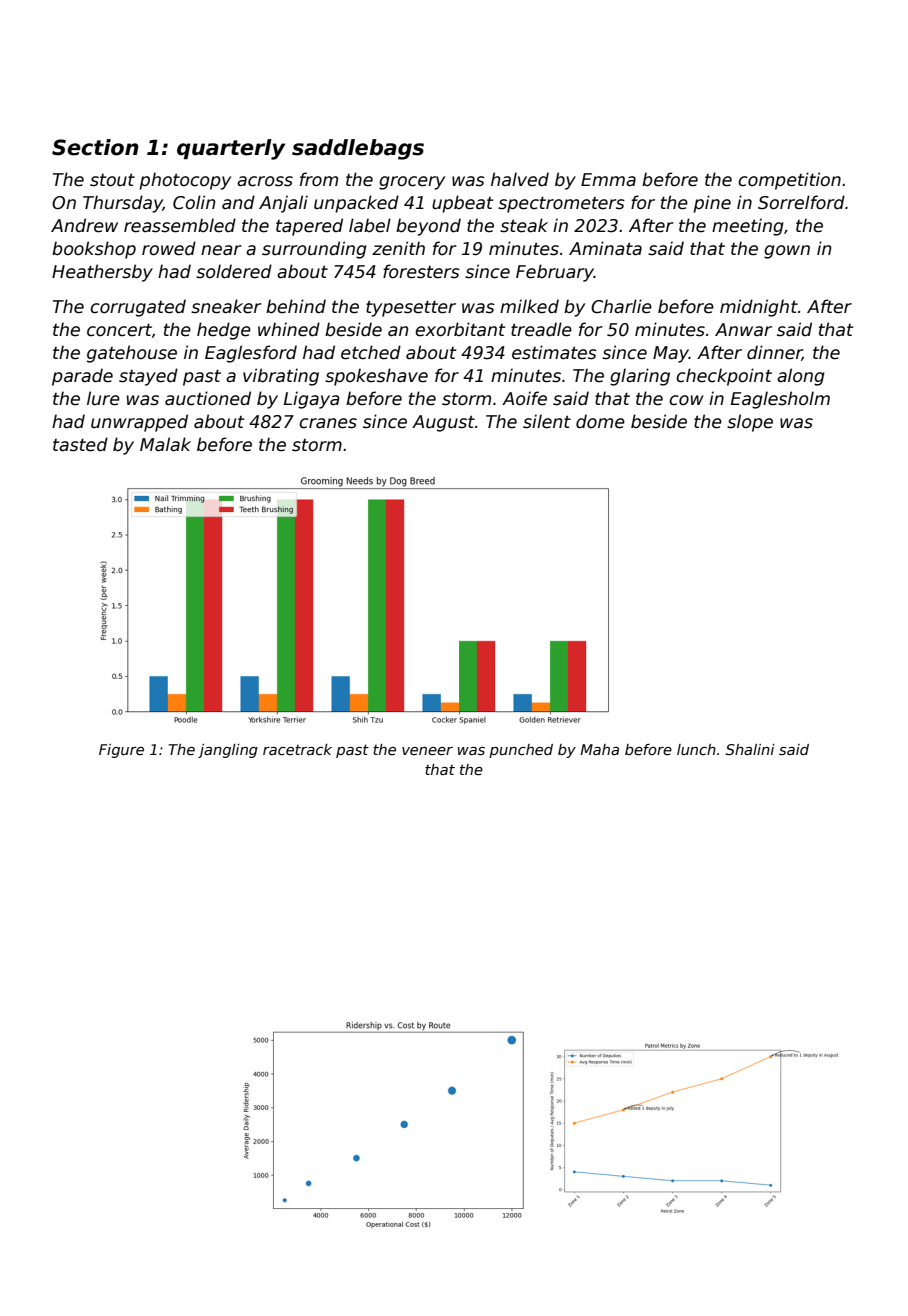 This page has height=1316, width=908. Describe the element at coordinates (297, 749) in the page. I see `racetrack` at that location.
